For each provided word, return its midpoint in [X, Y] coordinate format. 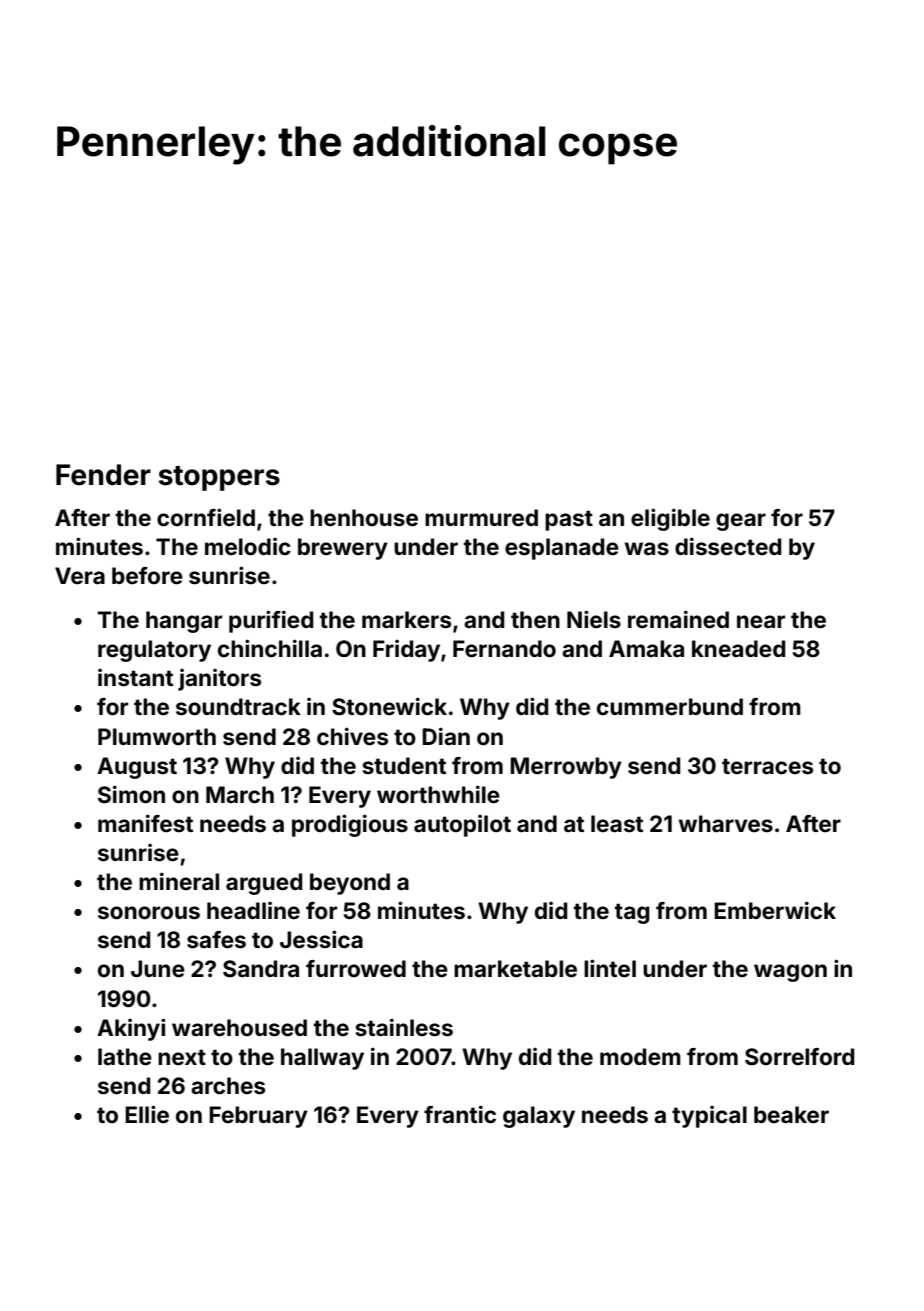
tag [632, 913]
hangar [184, 622]
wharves [726, 824]
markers [406, 620]
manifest [145, 823]
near [761, 622]
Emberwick [775, 910]
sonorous [149, 913]
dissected [728, 546]
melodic [248, 547]
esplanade [562, 549]
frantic [460, 1114]
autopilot [462, 826]
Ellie [147, 1114]
